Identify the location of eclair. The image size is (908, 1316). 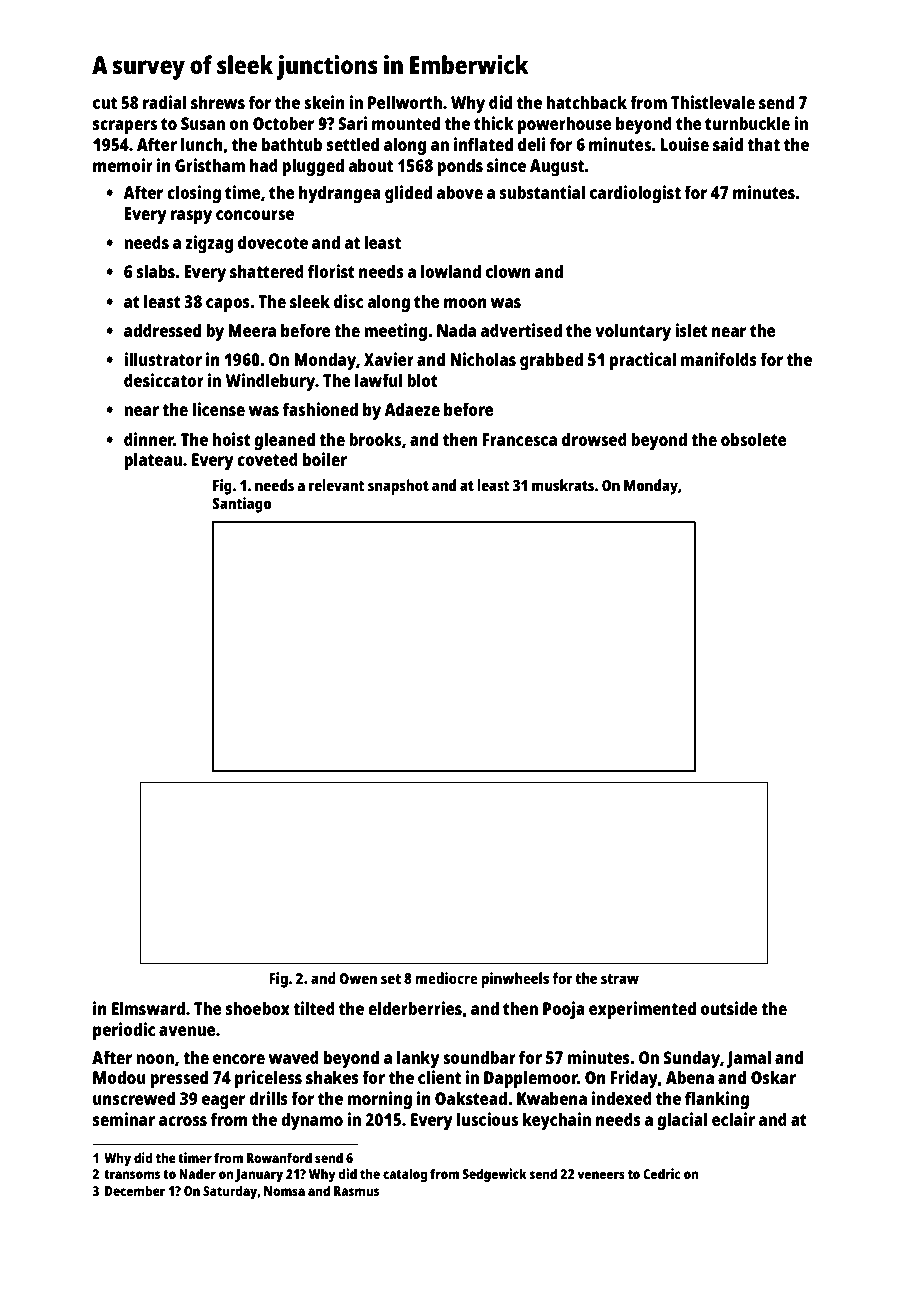
(733, 1119).
